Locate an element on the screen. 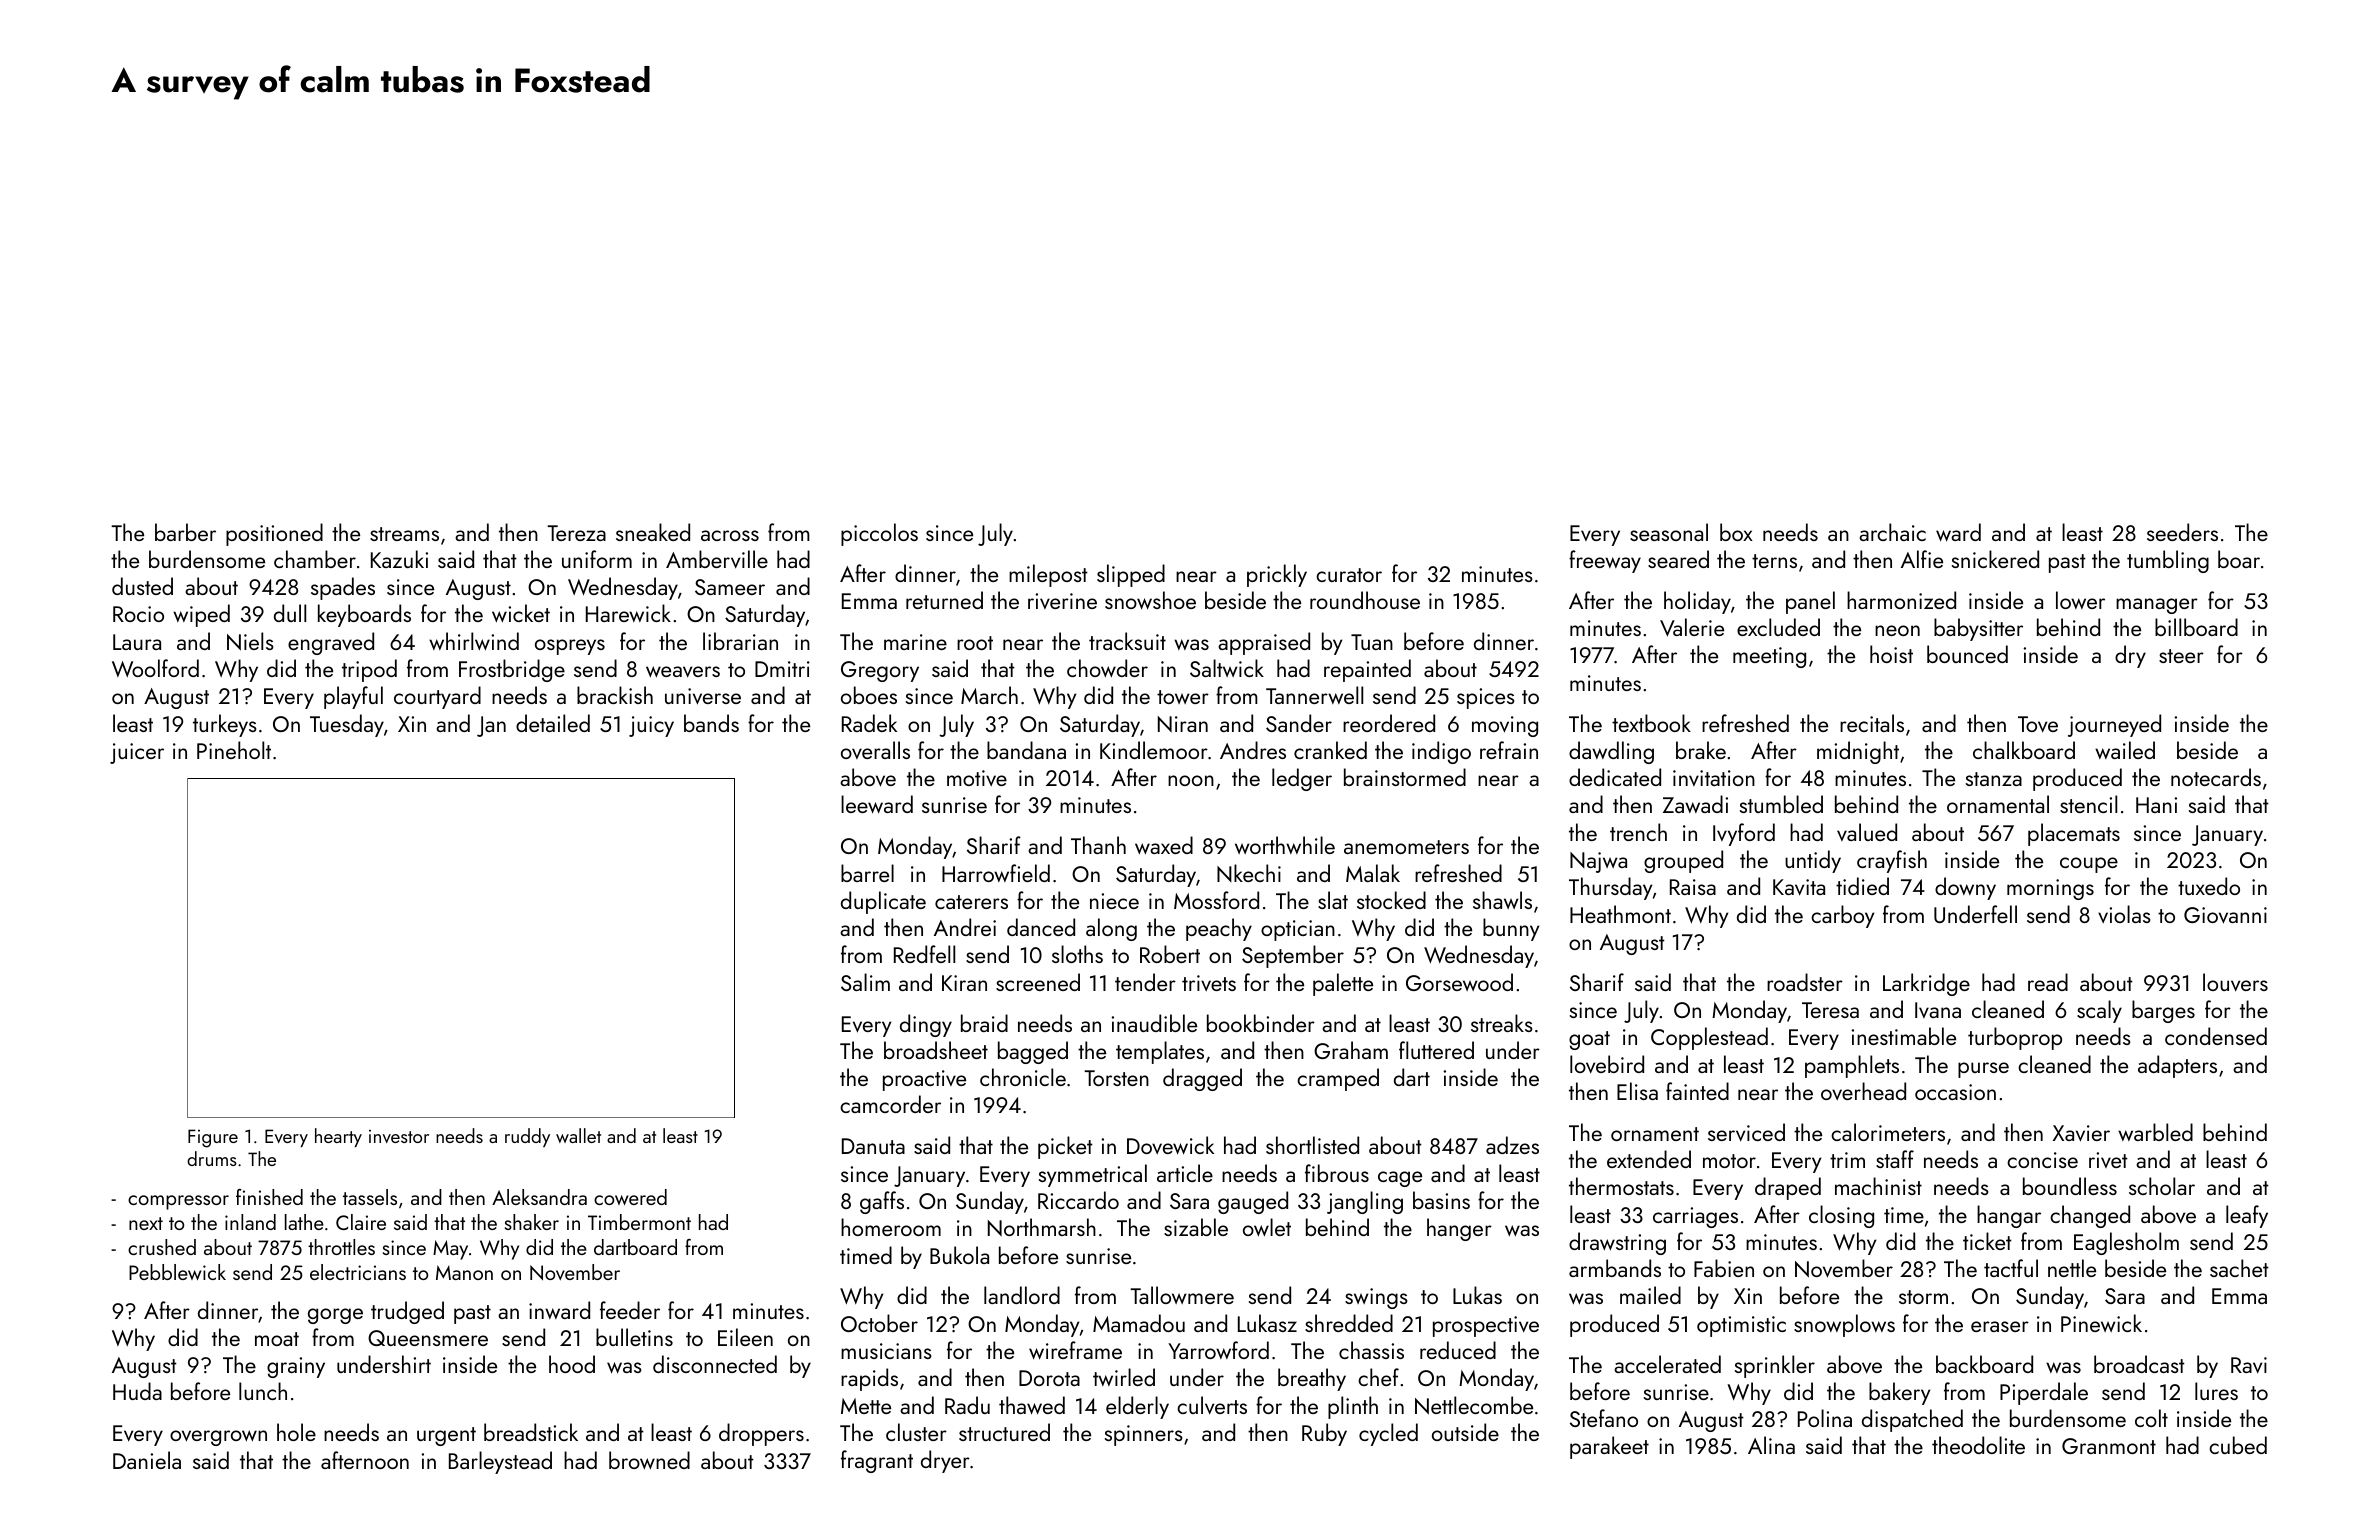 The height and width of the screenshot is (1540, 2380). dusted is located at coordinates (142, 586).
